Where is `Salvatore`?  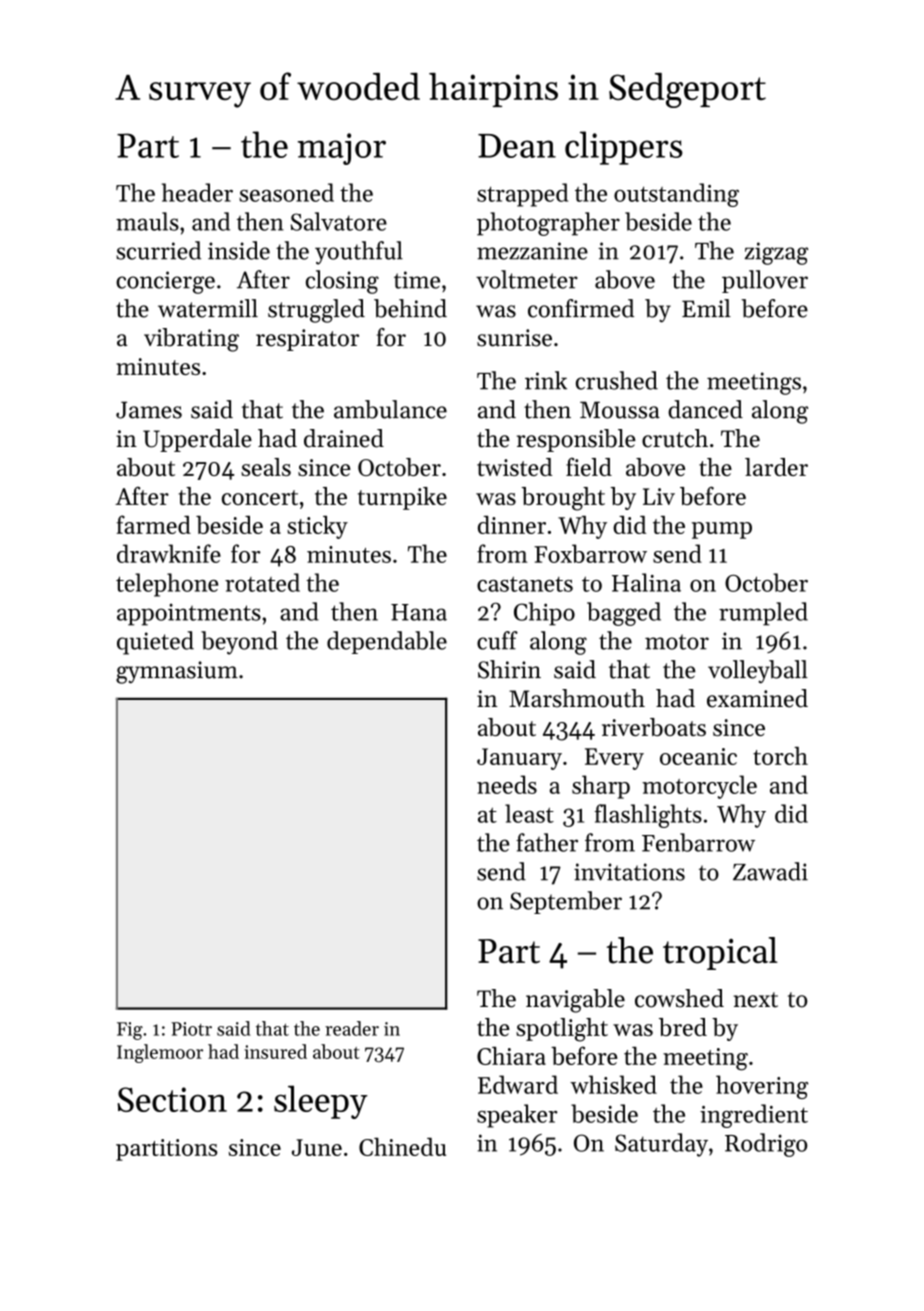 Salvatore is located at coordinates (339, 221).
